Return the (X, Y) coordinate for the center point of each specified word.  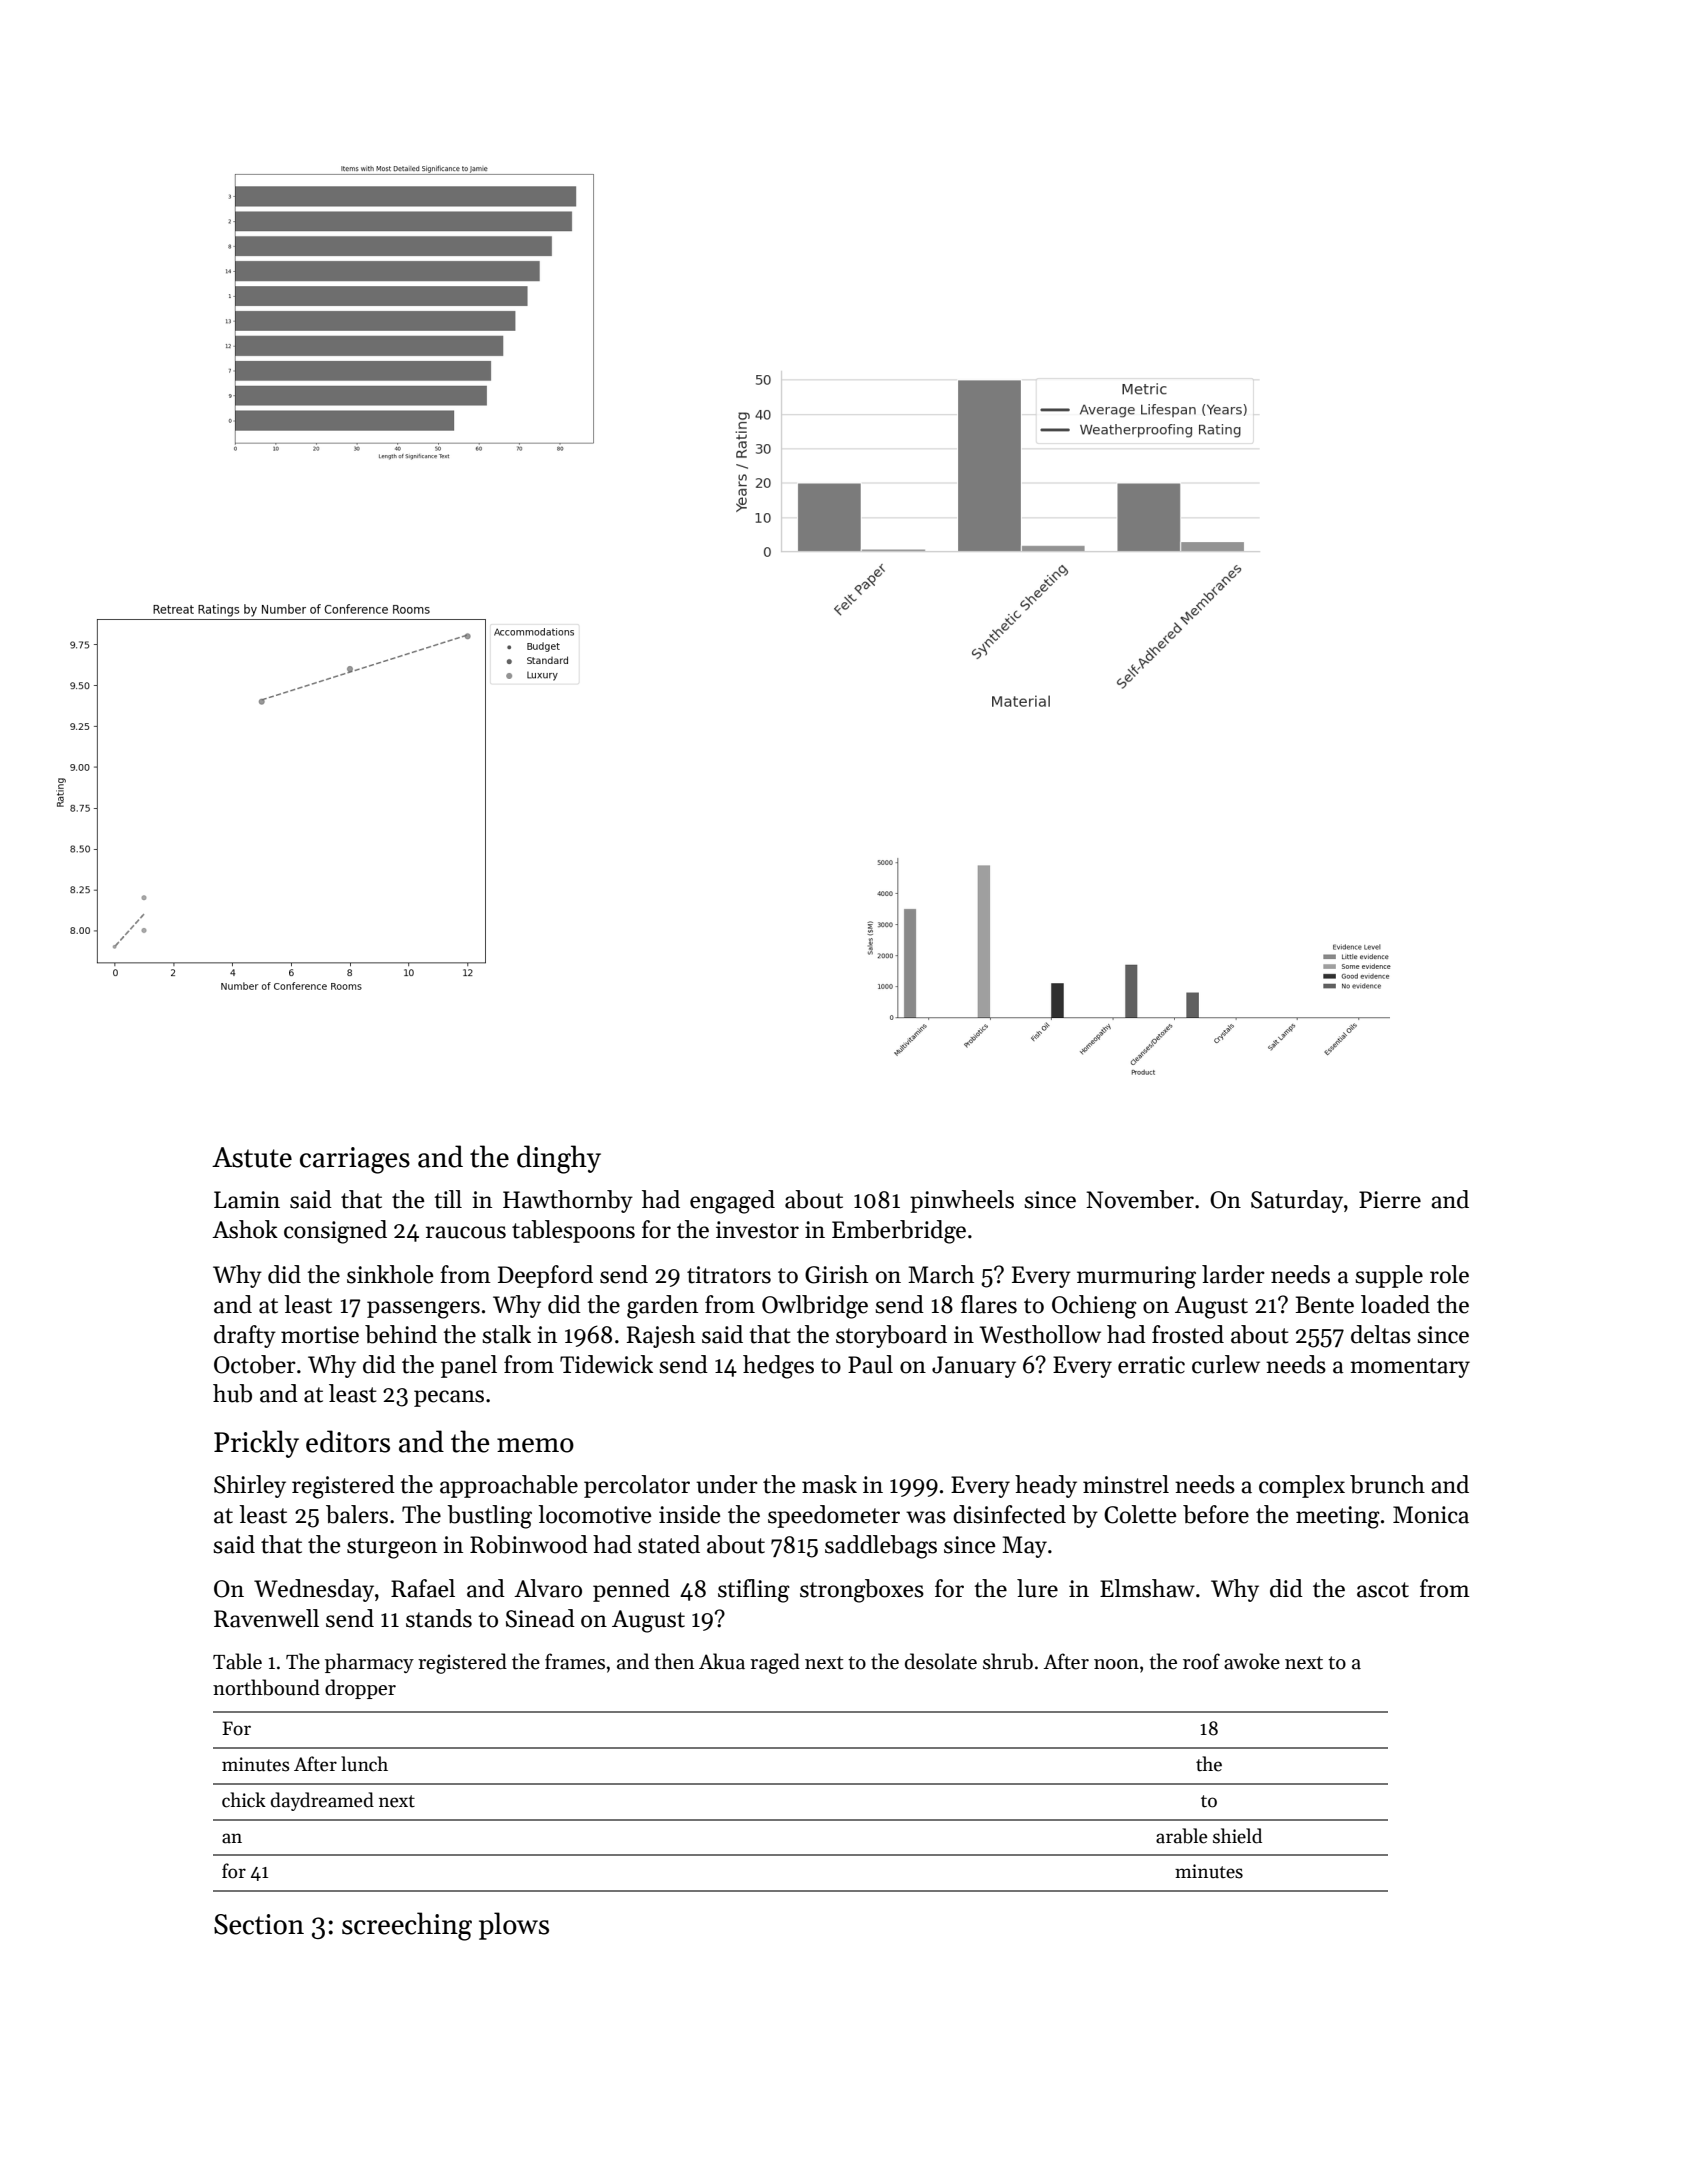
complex (1302, 1486)
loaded (1395, 1304)
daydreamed (322, 1801)
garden (662, 1307)
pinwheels (962, 1201)
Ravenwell (266, 1618)
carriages (355, 1160)
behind (401, 1334)
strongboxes (862, 1591)
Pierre (1390, 1200)
